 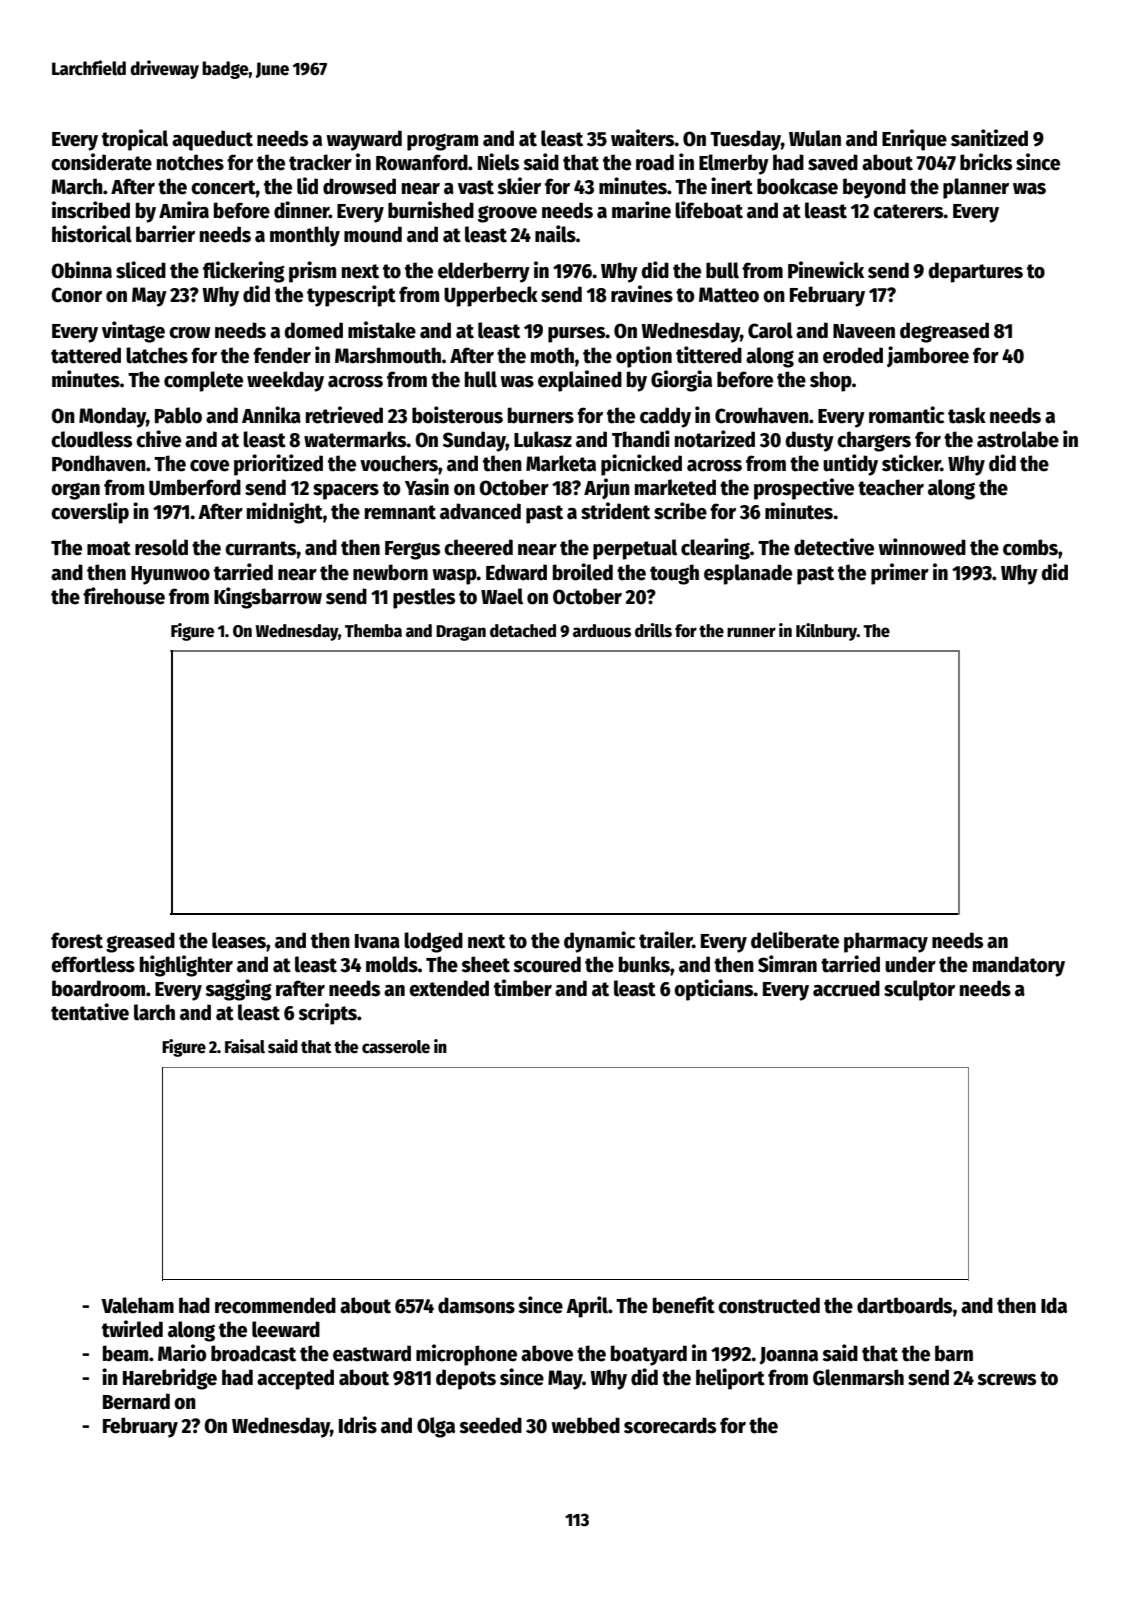 I want to click on lodged, so click(x=433, y=942).
